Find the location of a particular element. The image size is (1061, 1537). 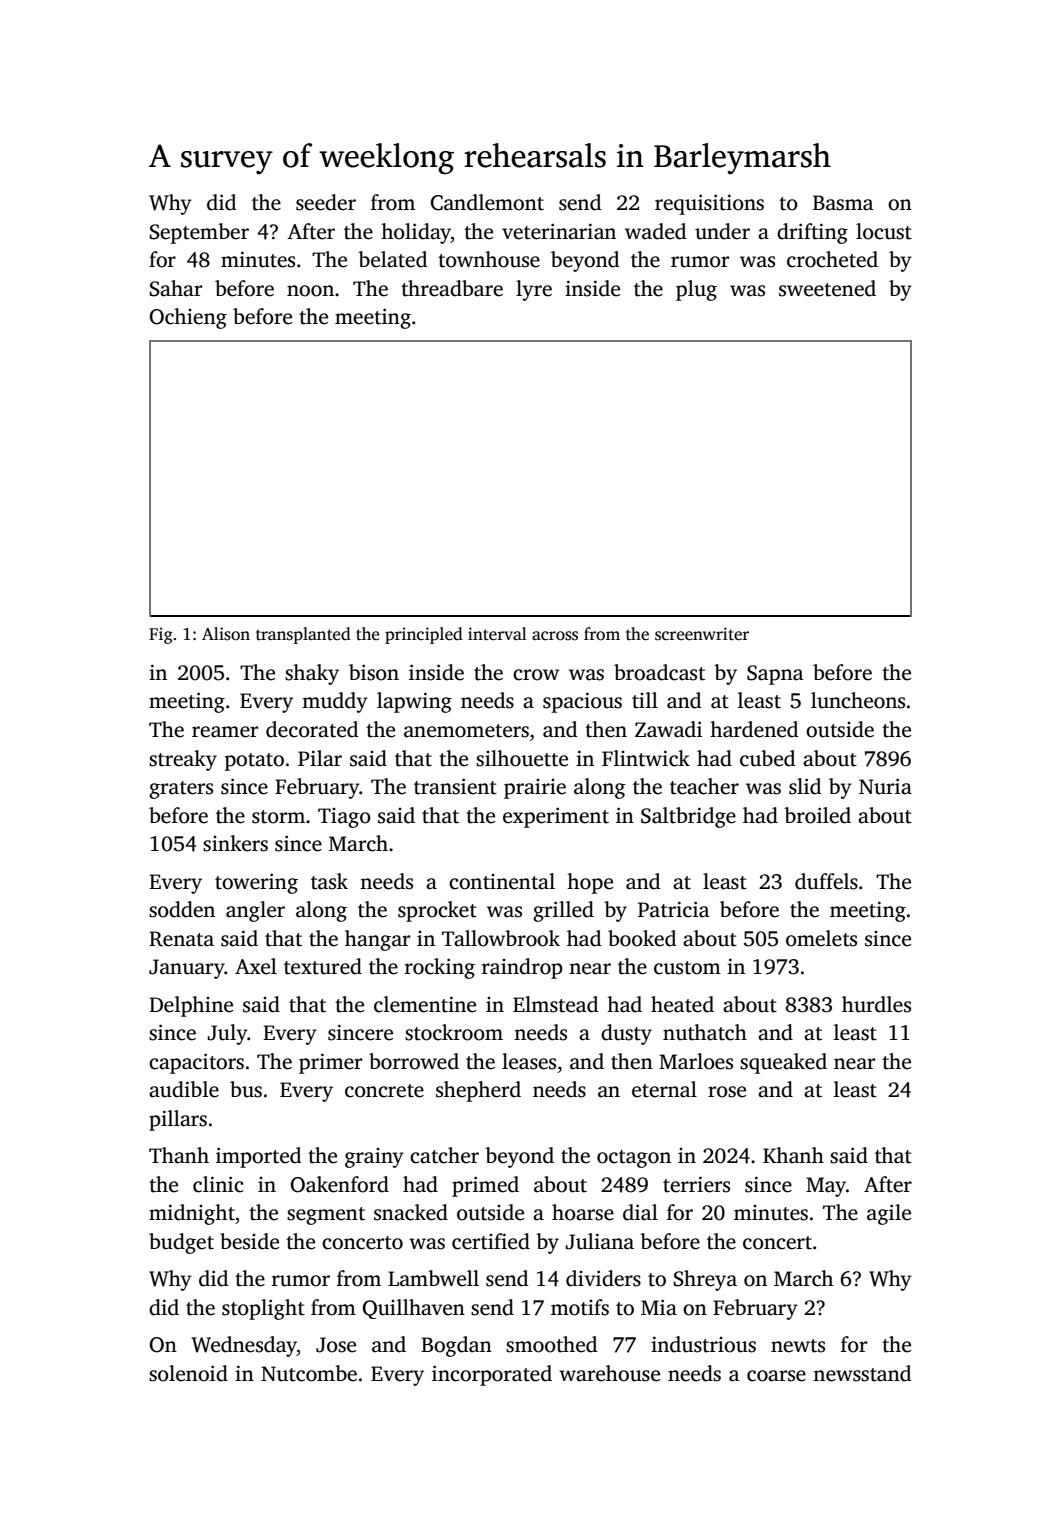

sodden is located at coordinates (182, 909).
